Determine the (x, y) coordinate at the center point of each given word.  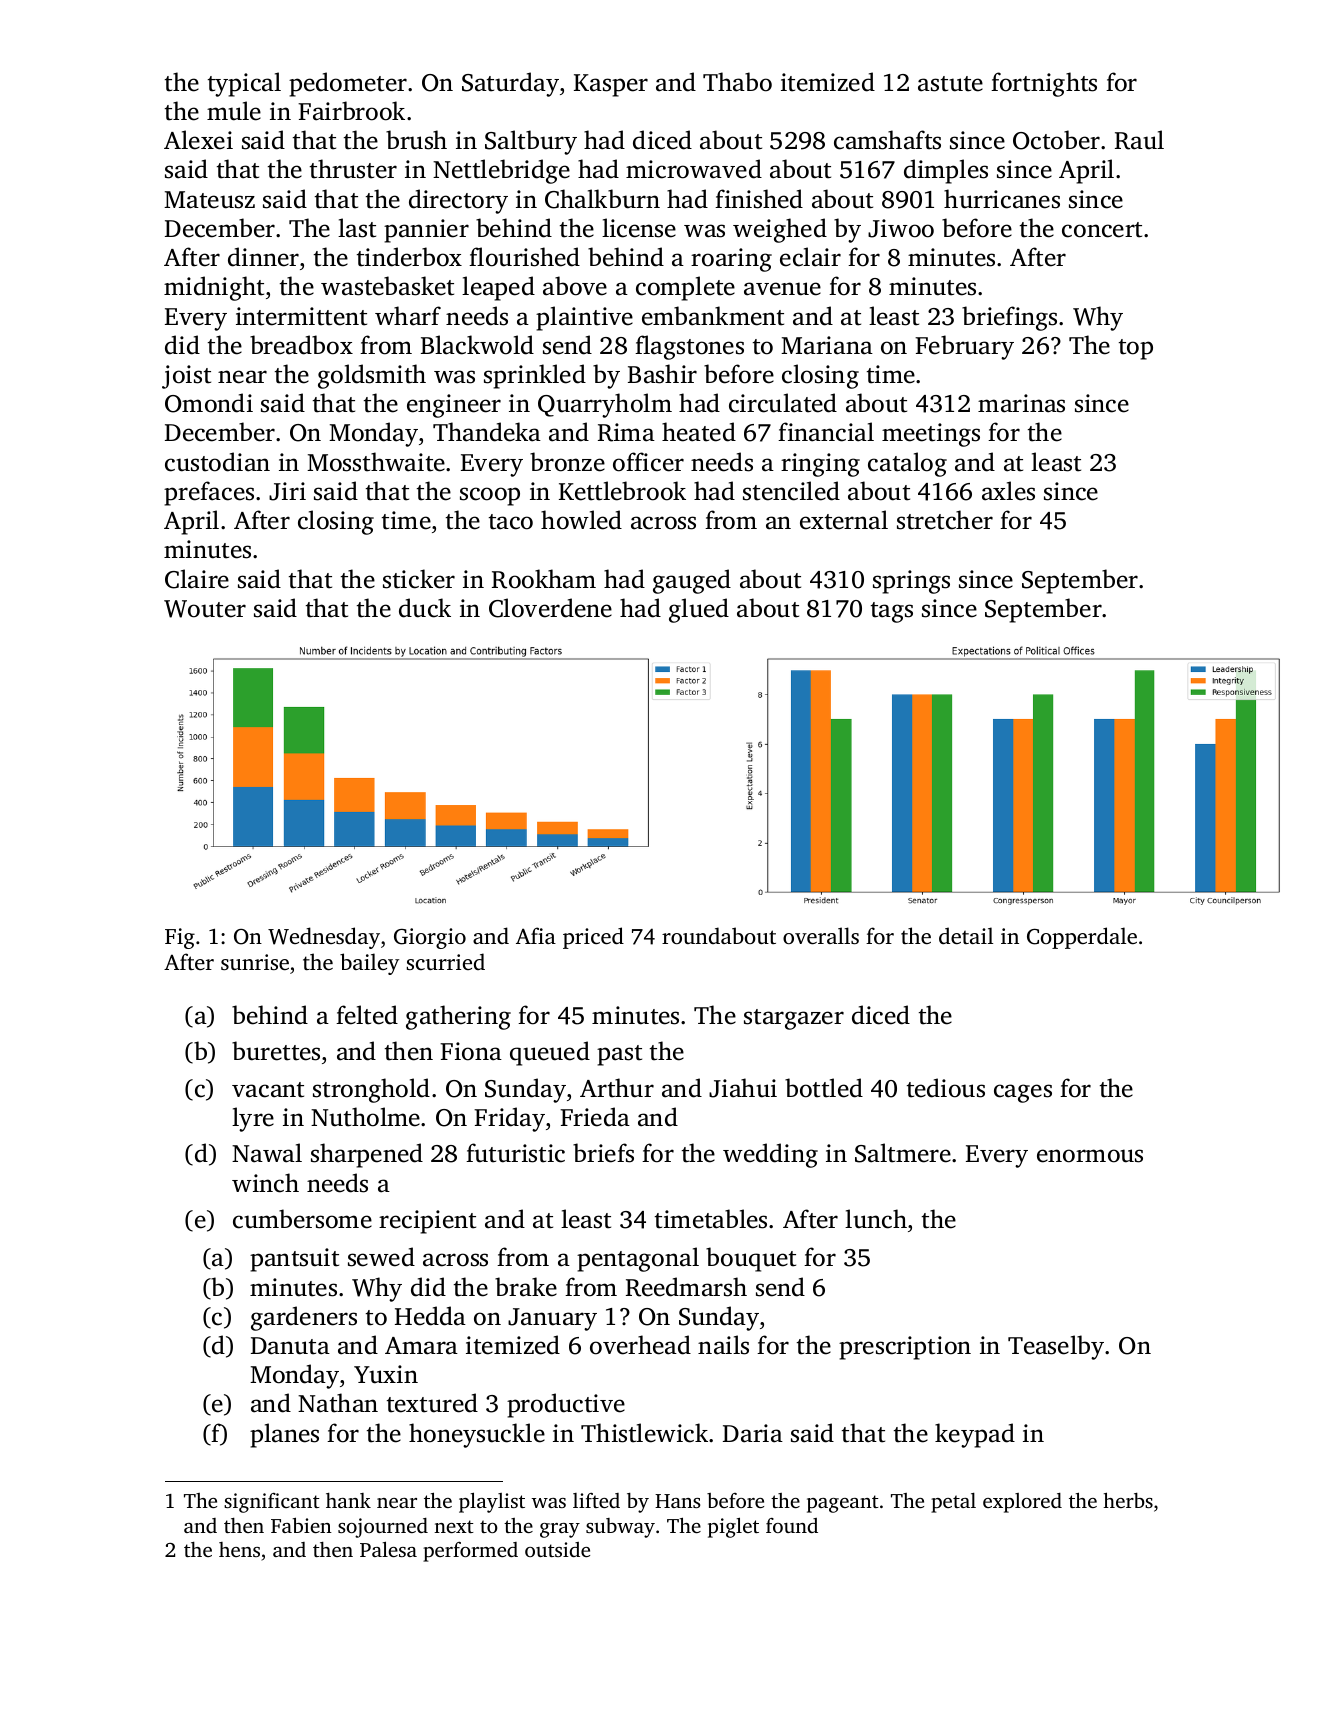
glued (699, 610)
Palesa (388, 1549)
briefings (1009, 318)
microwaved (694, 169)
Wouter (205, 609)
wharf (408, 316)
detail (966, 935)
